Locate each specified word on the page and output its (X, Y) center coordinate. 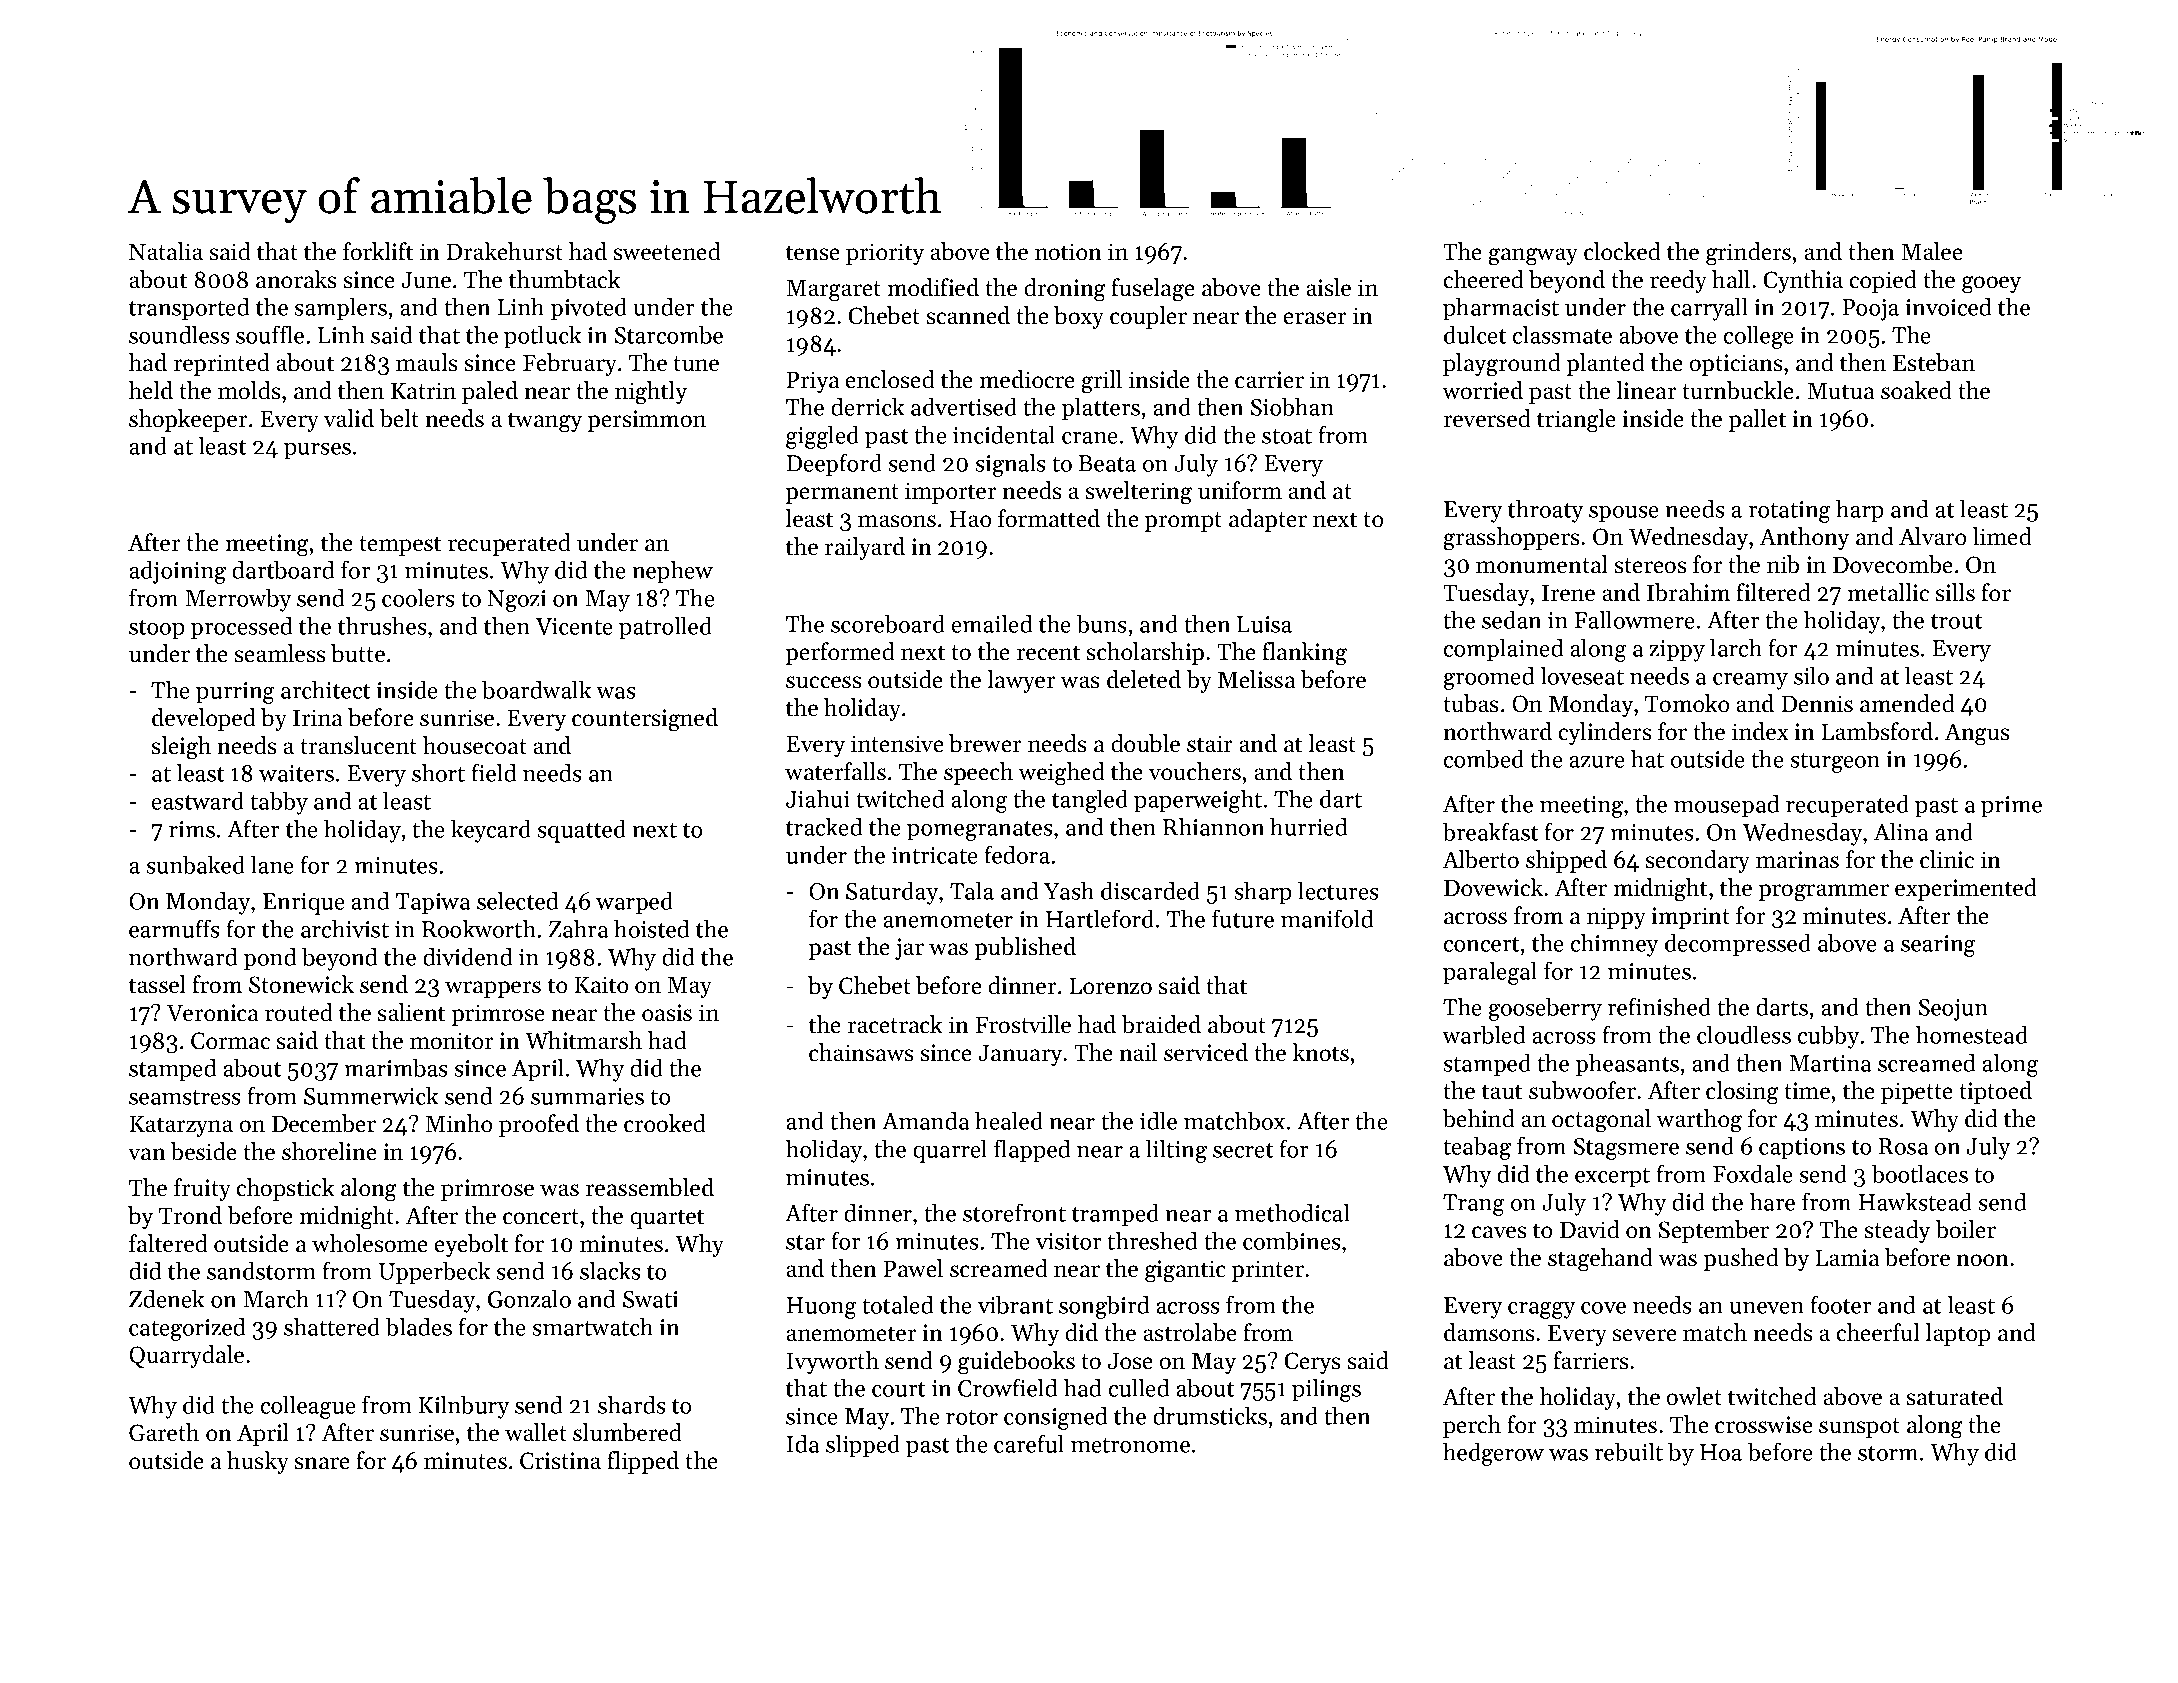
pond (270, 959)
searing (1938, 946)
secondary (1698, 861)
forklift (378, 251)
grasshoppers (1511, 539)
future (1243, 918)
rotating (1790, 512)
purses (317, 451)
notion (1068, 252)
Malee (1932, 251)
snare (322, 1463)
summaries (587, 1096)
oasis (667, 1013)
